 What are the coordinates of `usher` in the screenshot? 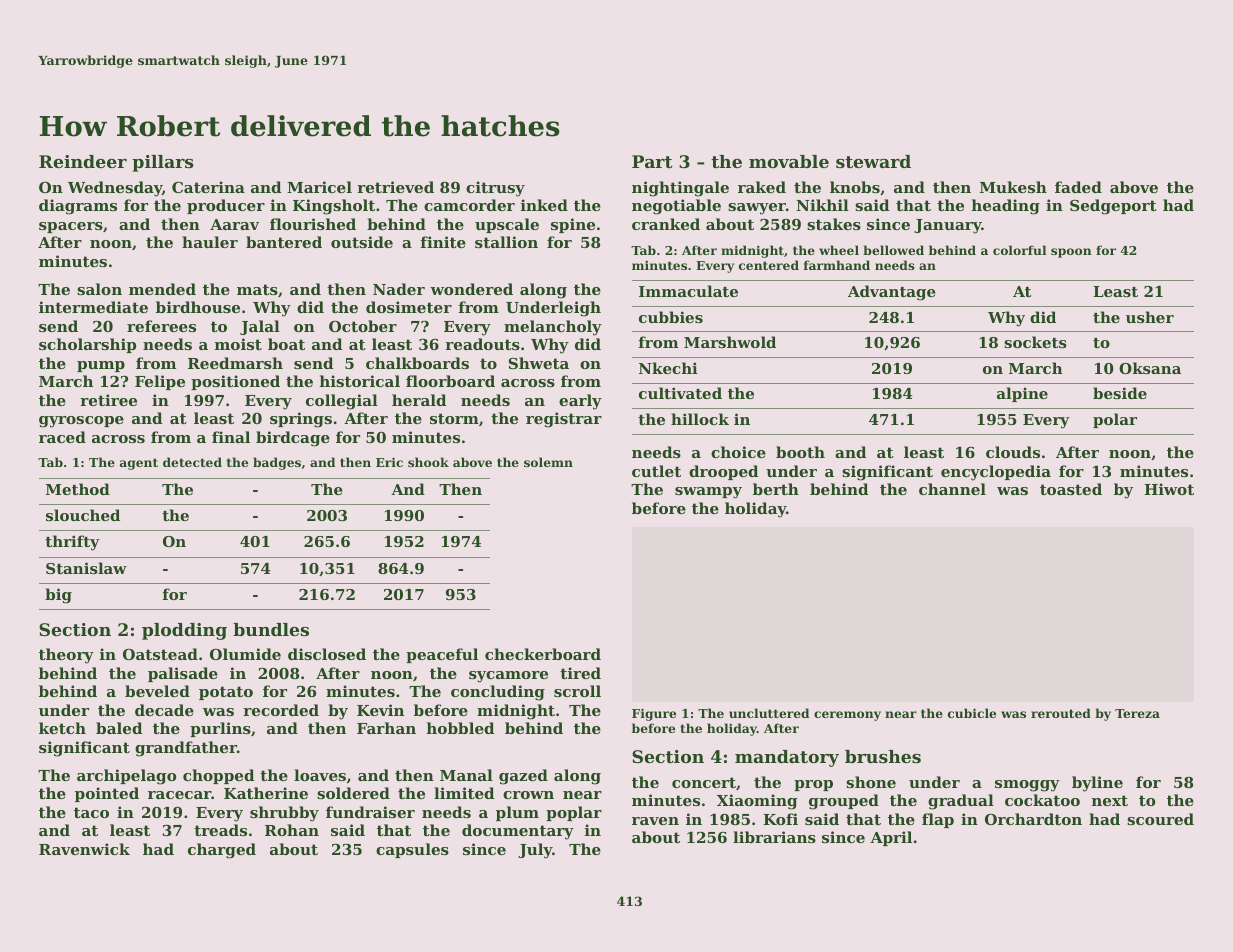 It's located at (1150, 317).
